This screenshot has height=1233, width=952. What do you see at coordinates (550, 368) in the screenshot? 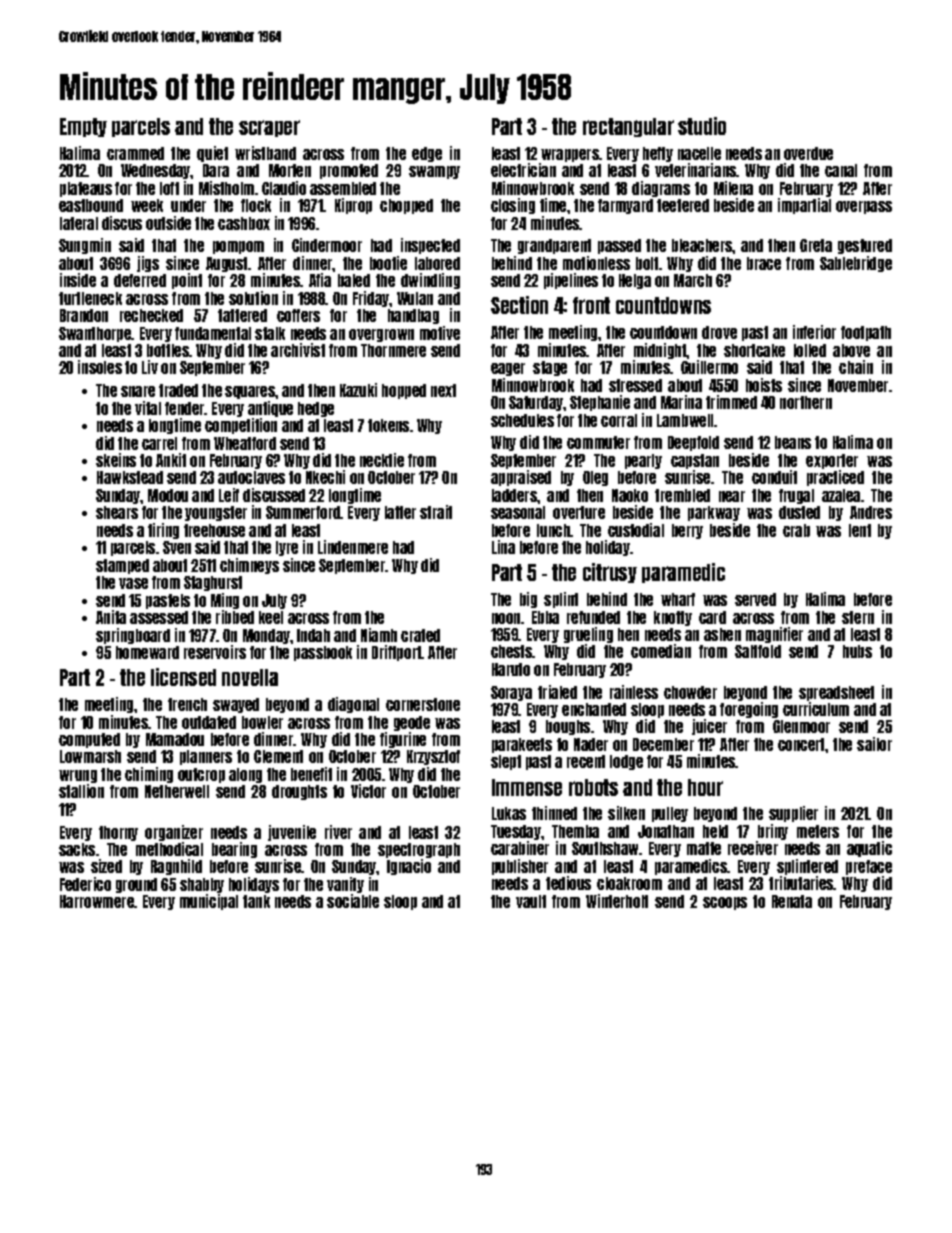
I see `stage` at bounding box center [550, 368].
